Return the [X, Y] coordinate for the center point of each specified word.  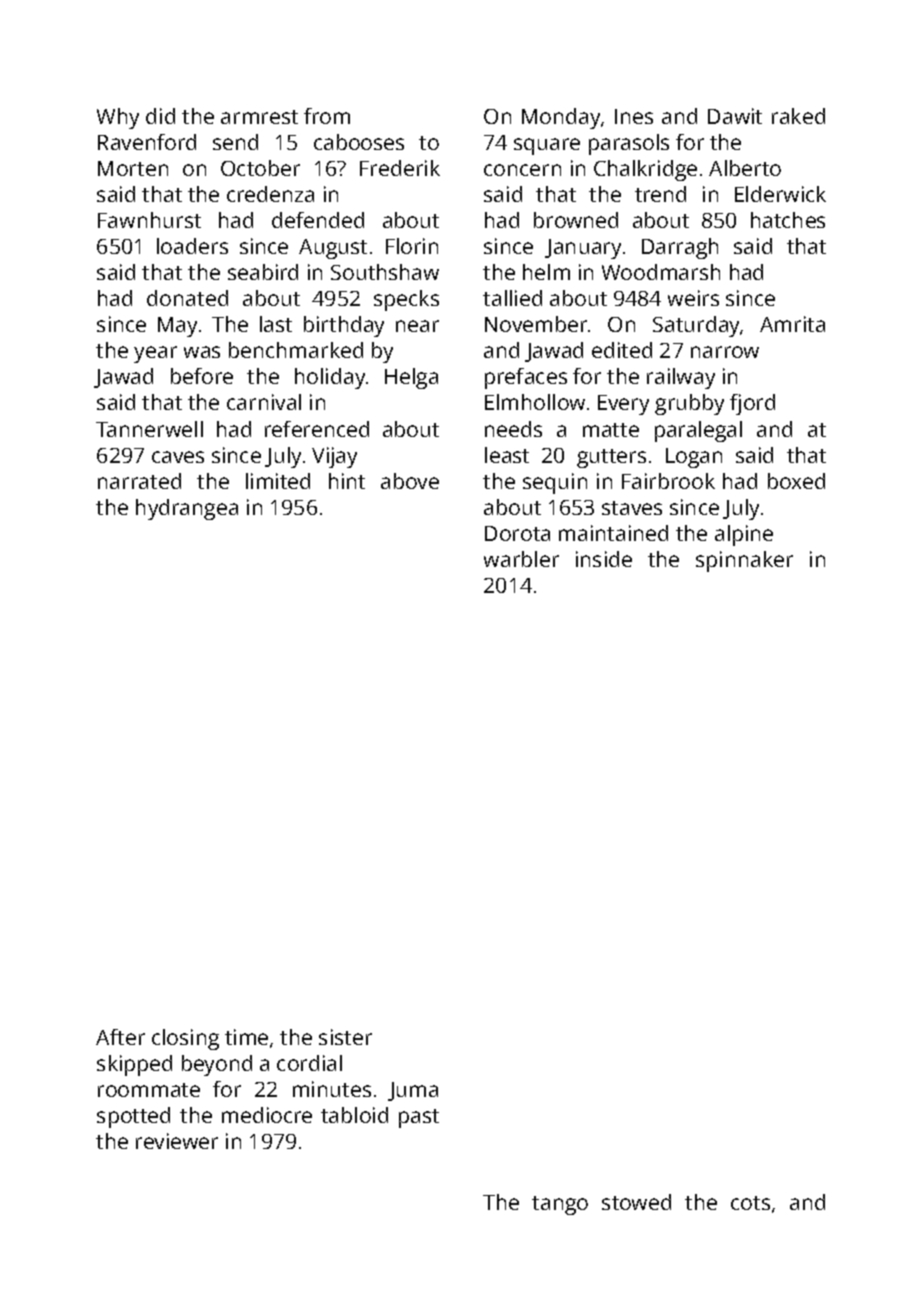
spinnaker [744, 561]
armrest [259, 117]
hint [347, 481]
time [246, 1037]
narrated [139, 481]
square [547, 146]
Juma [413, 1091]
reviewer [177, 1141]
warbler [521, 559]
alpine [744, 535]
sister [345, 1037]
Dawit [735, 116]
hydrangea [187, 509]
